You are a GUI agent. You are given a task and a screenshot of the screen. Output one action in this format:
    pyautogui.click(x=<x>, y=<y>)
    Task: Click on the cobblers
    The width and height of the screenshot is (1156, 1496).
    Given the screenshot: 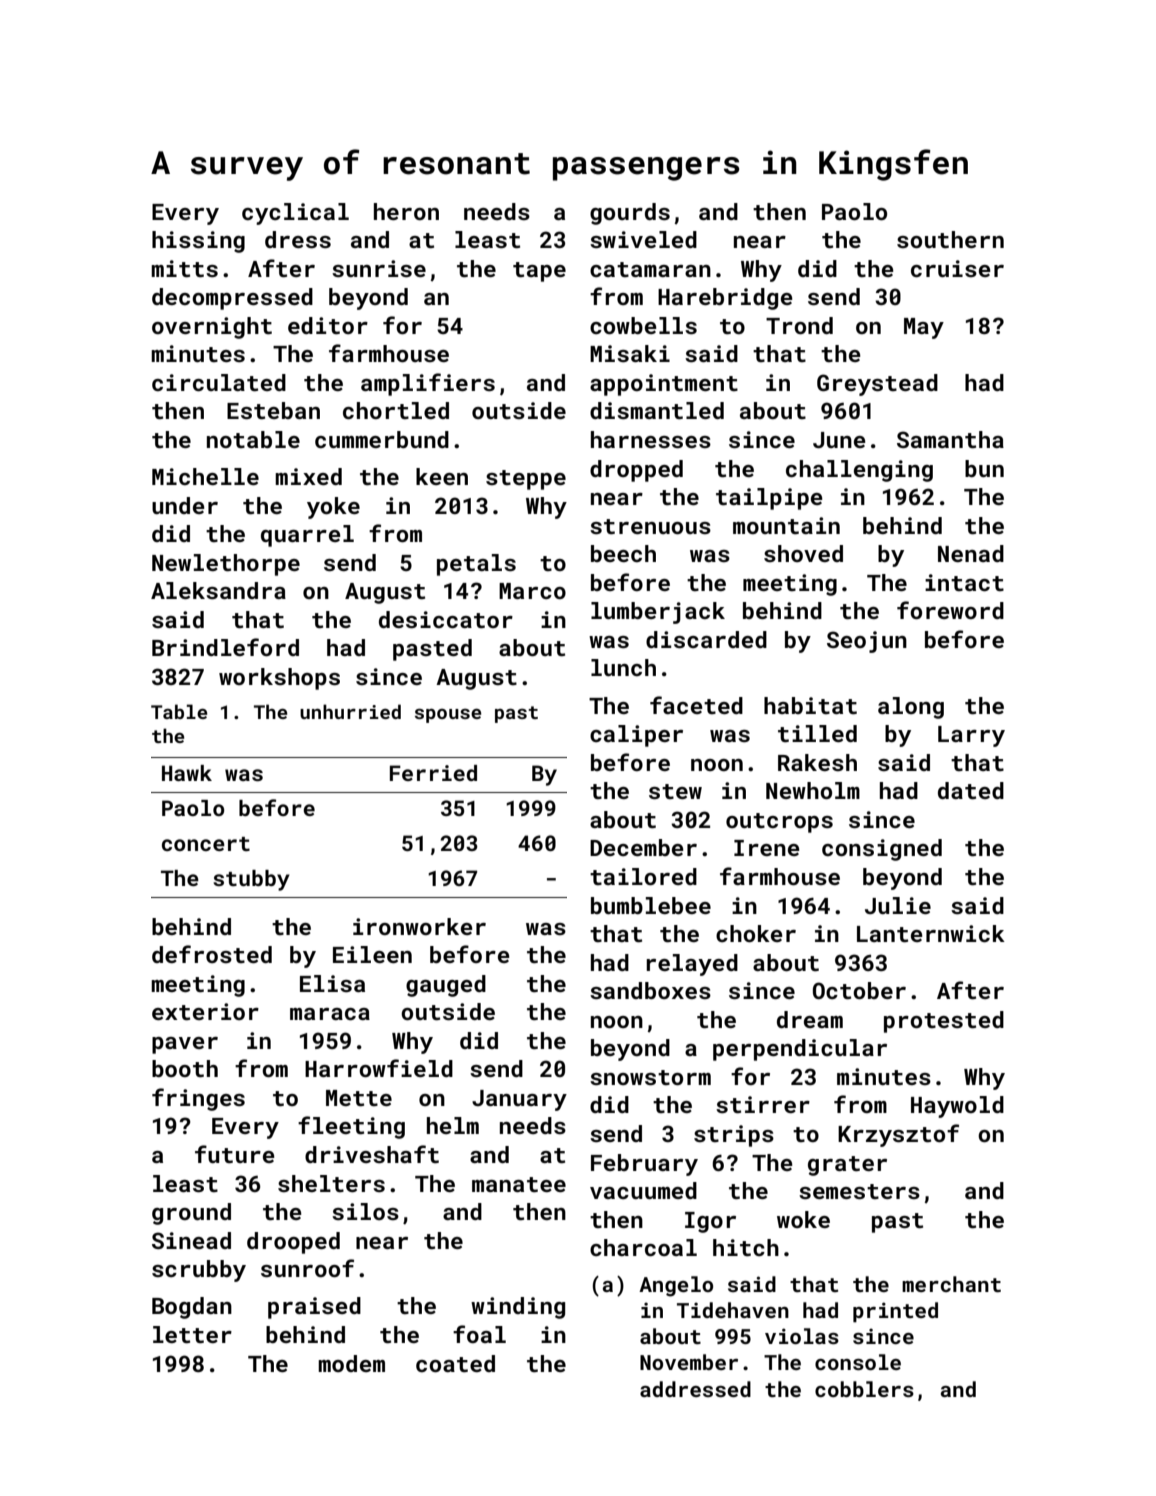 What is the action you would take?
    pyautogui.click(x=864, y=1389)
